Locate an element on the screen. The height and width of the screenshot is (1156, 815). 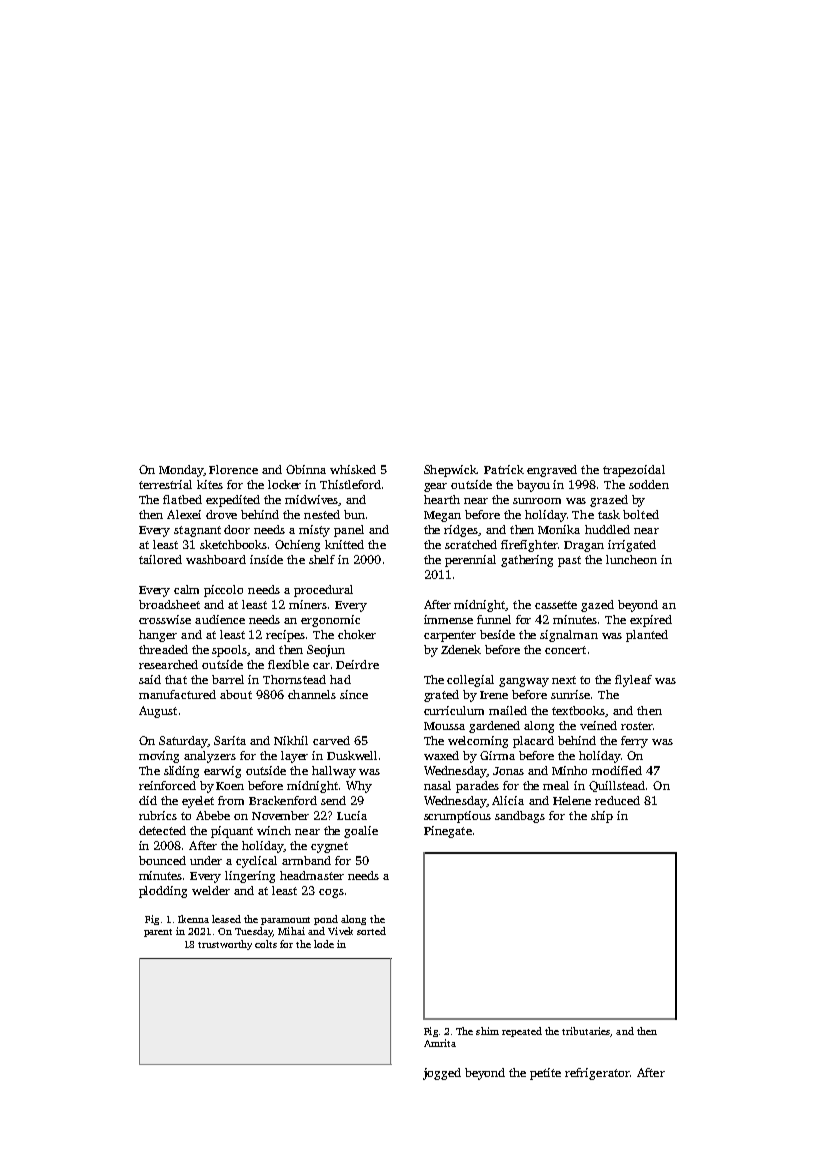
sorted is located at coordinates (371, 931).
